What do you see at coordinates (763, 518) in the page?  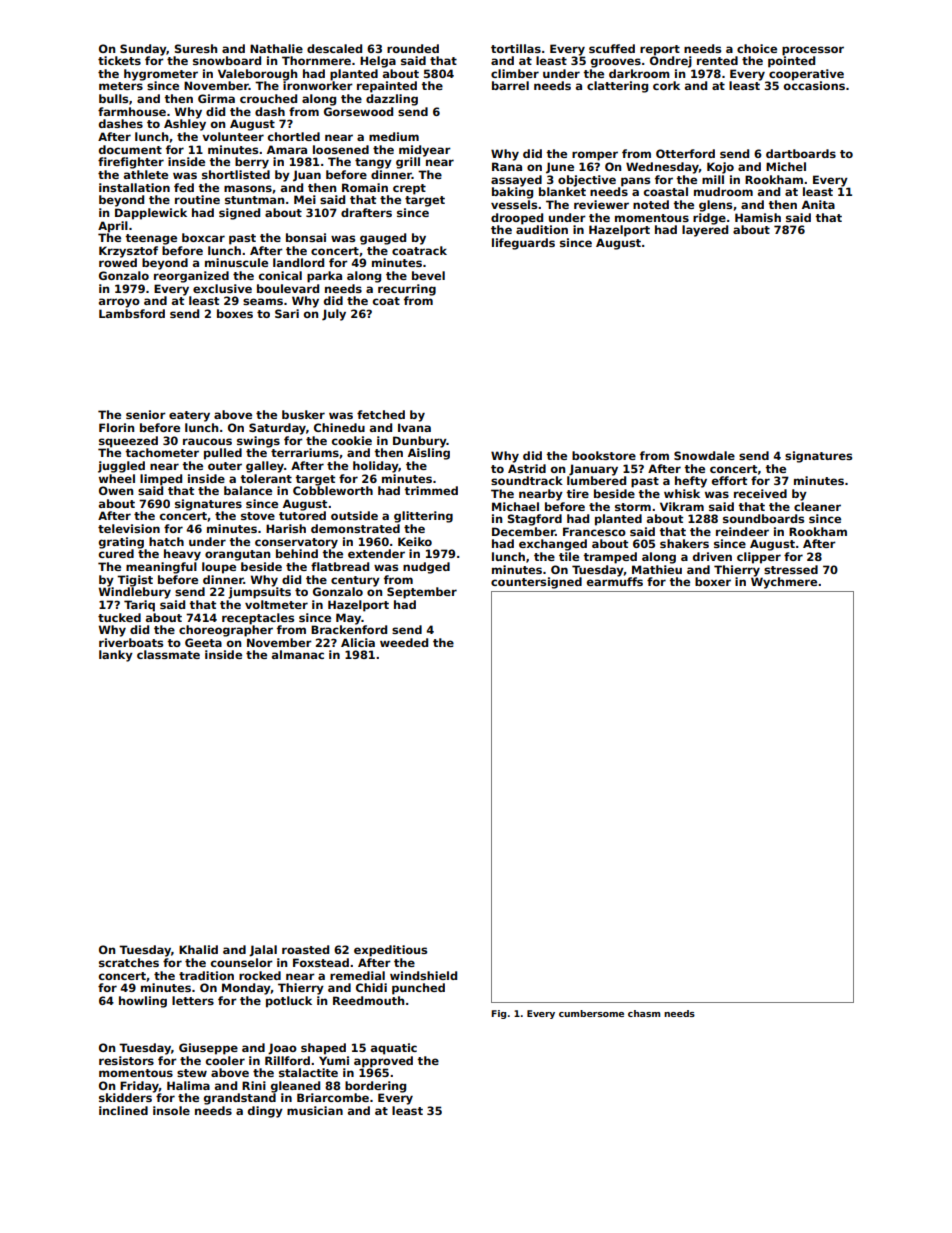 I see `soundboards` at bounding box center [763, 518].
